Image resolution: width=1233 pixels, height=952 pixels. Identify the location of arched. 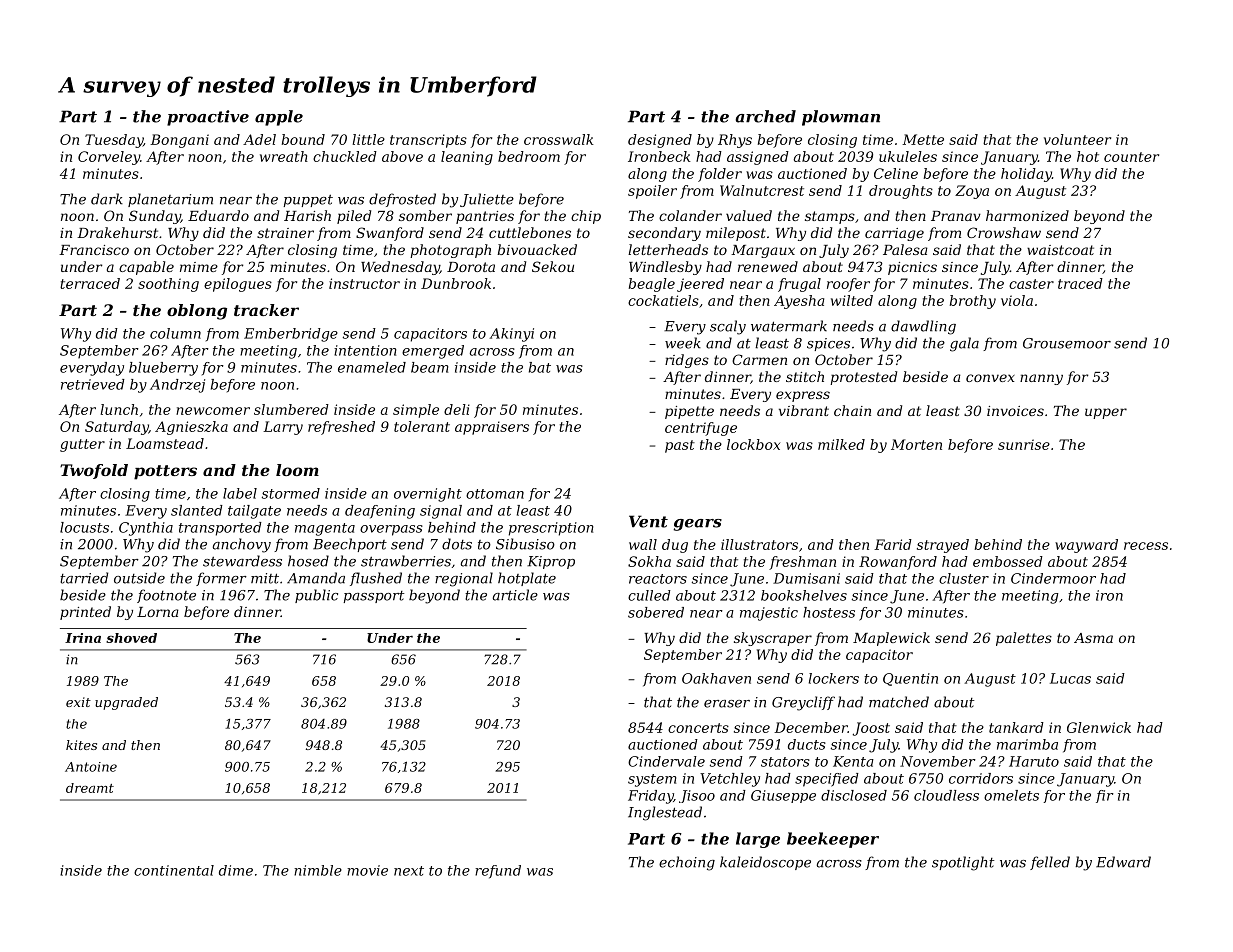
(766, 116).
